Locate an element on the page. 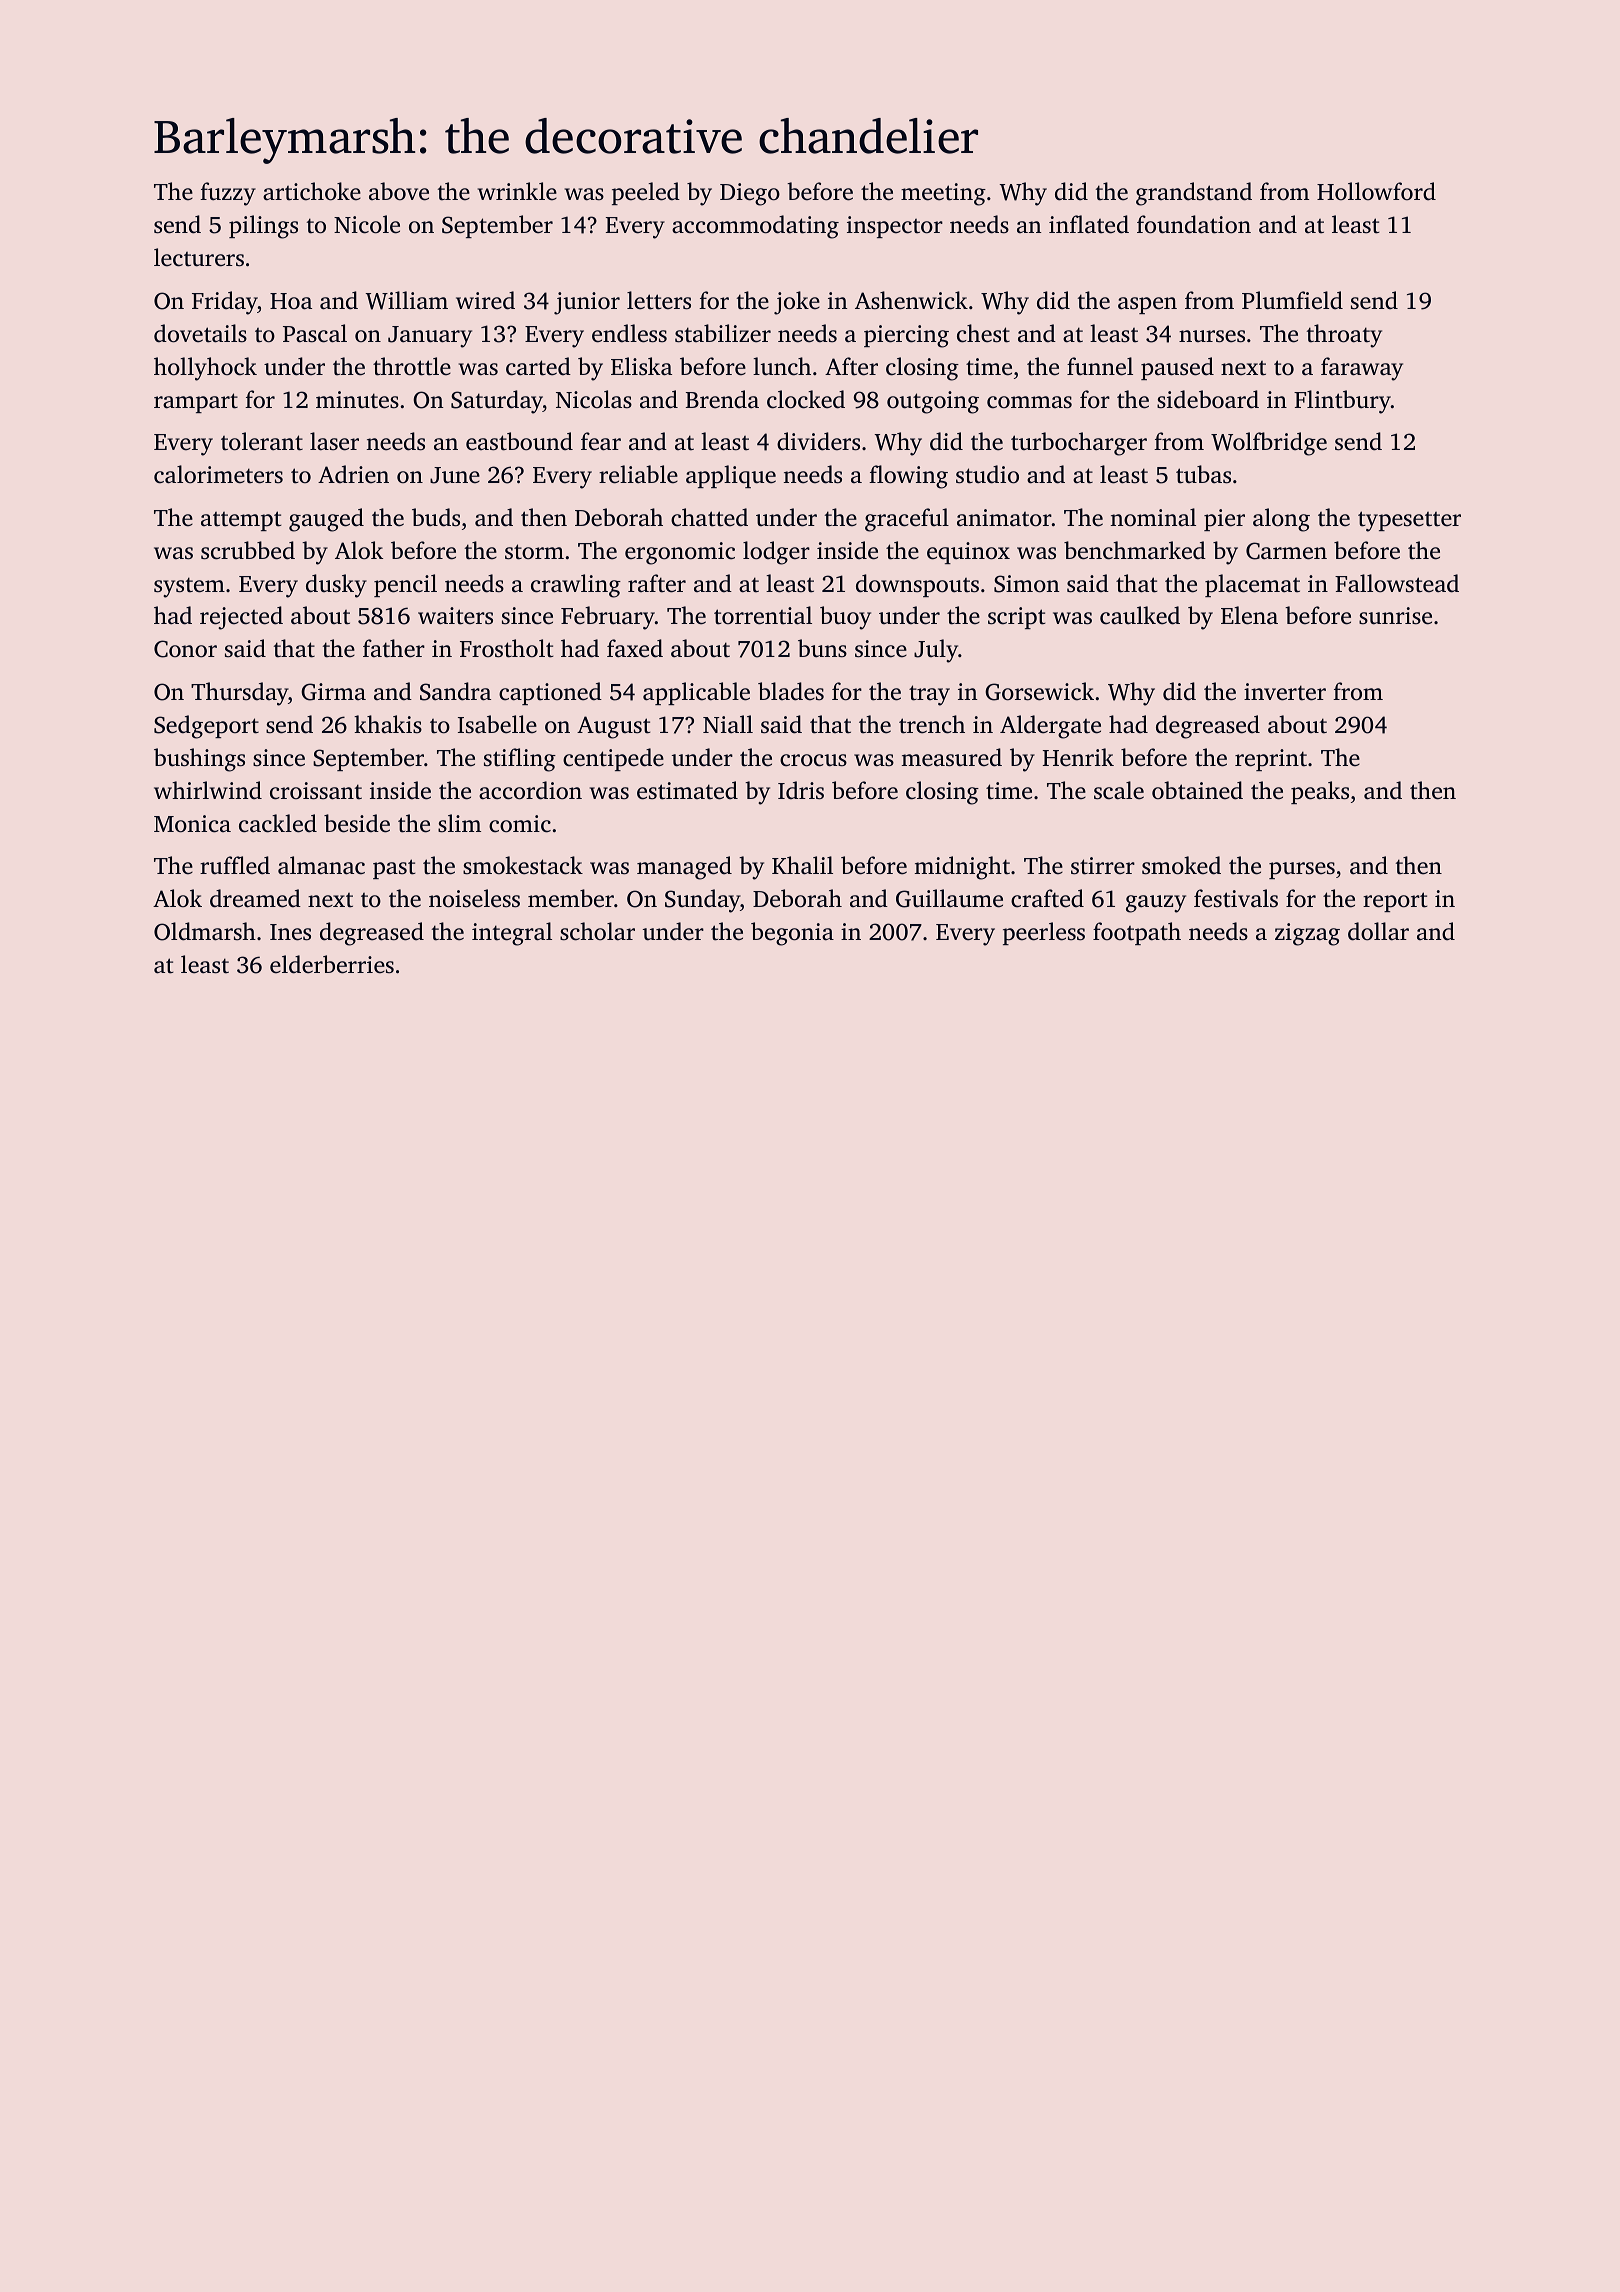 This document has width=1620, height=2292. meeting is located at coordinates (943, 194).
